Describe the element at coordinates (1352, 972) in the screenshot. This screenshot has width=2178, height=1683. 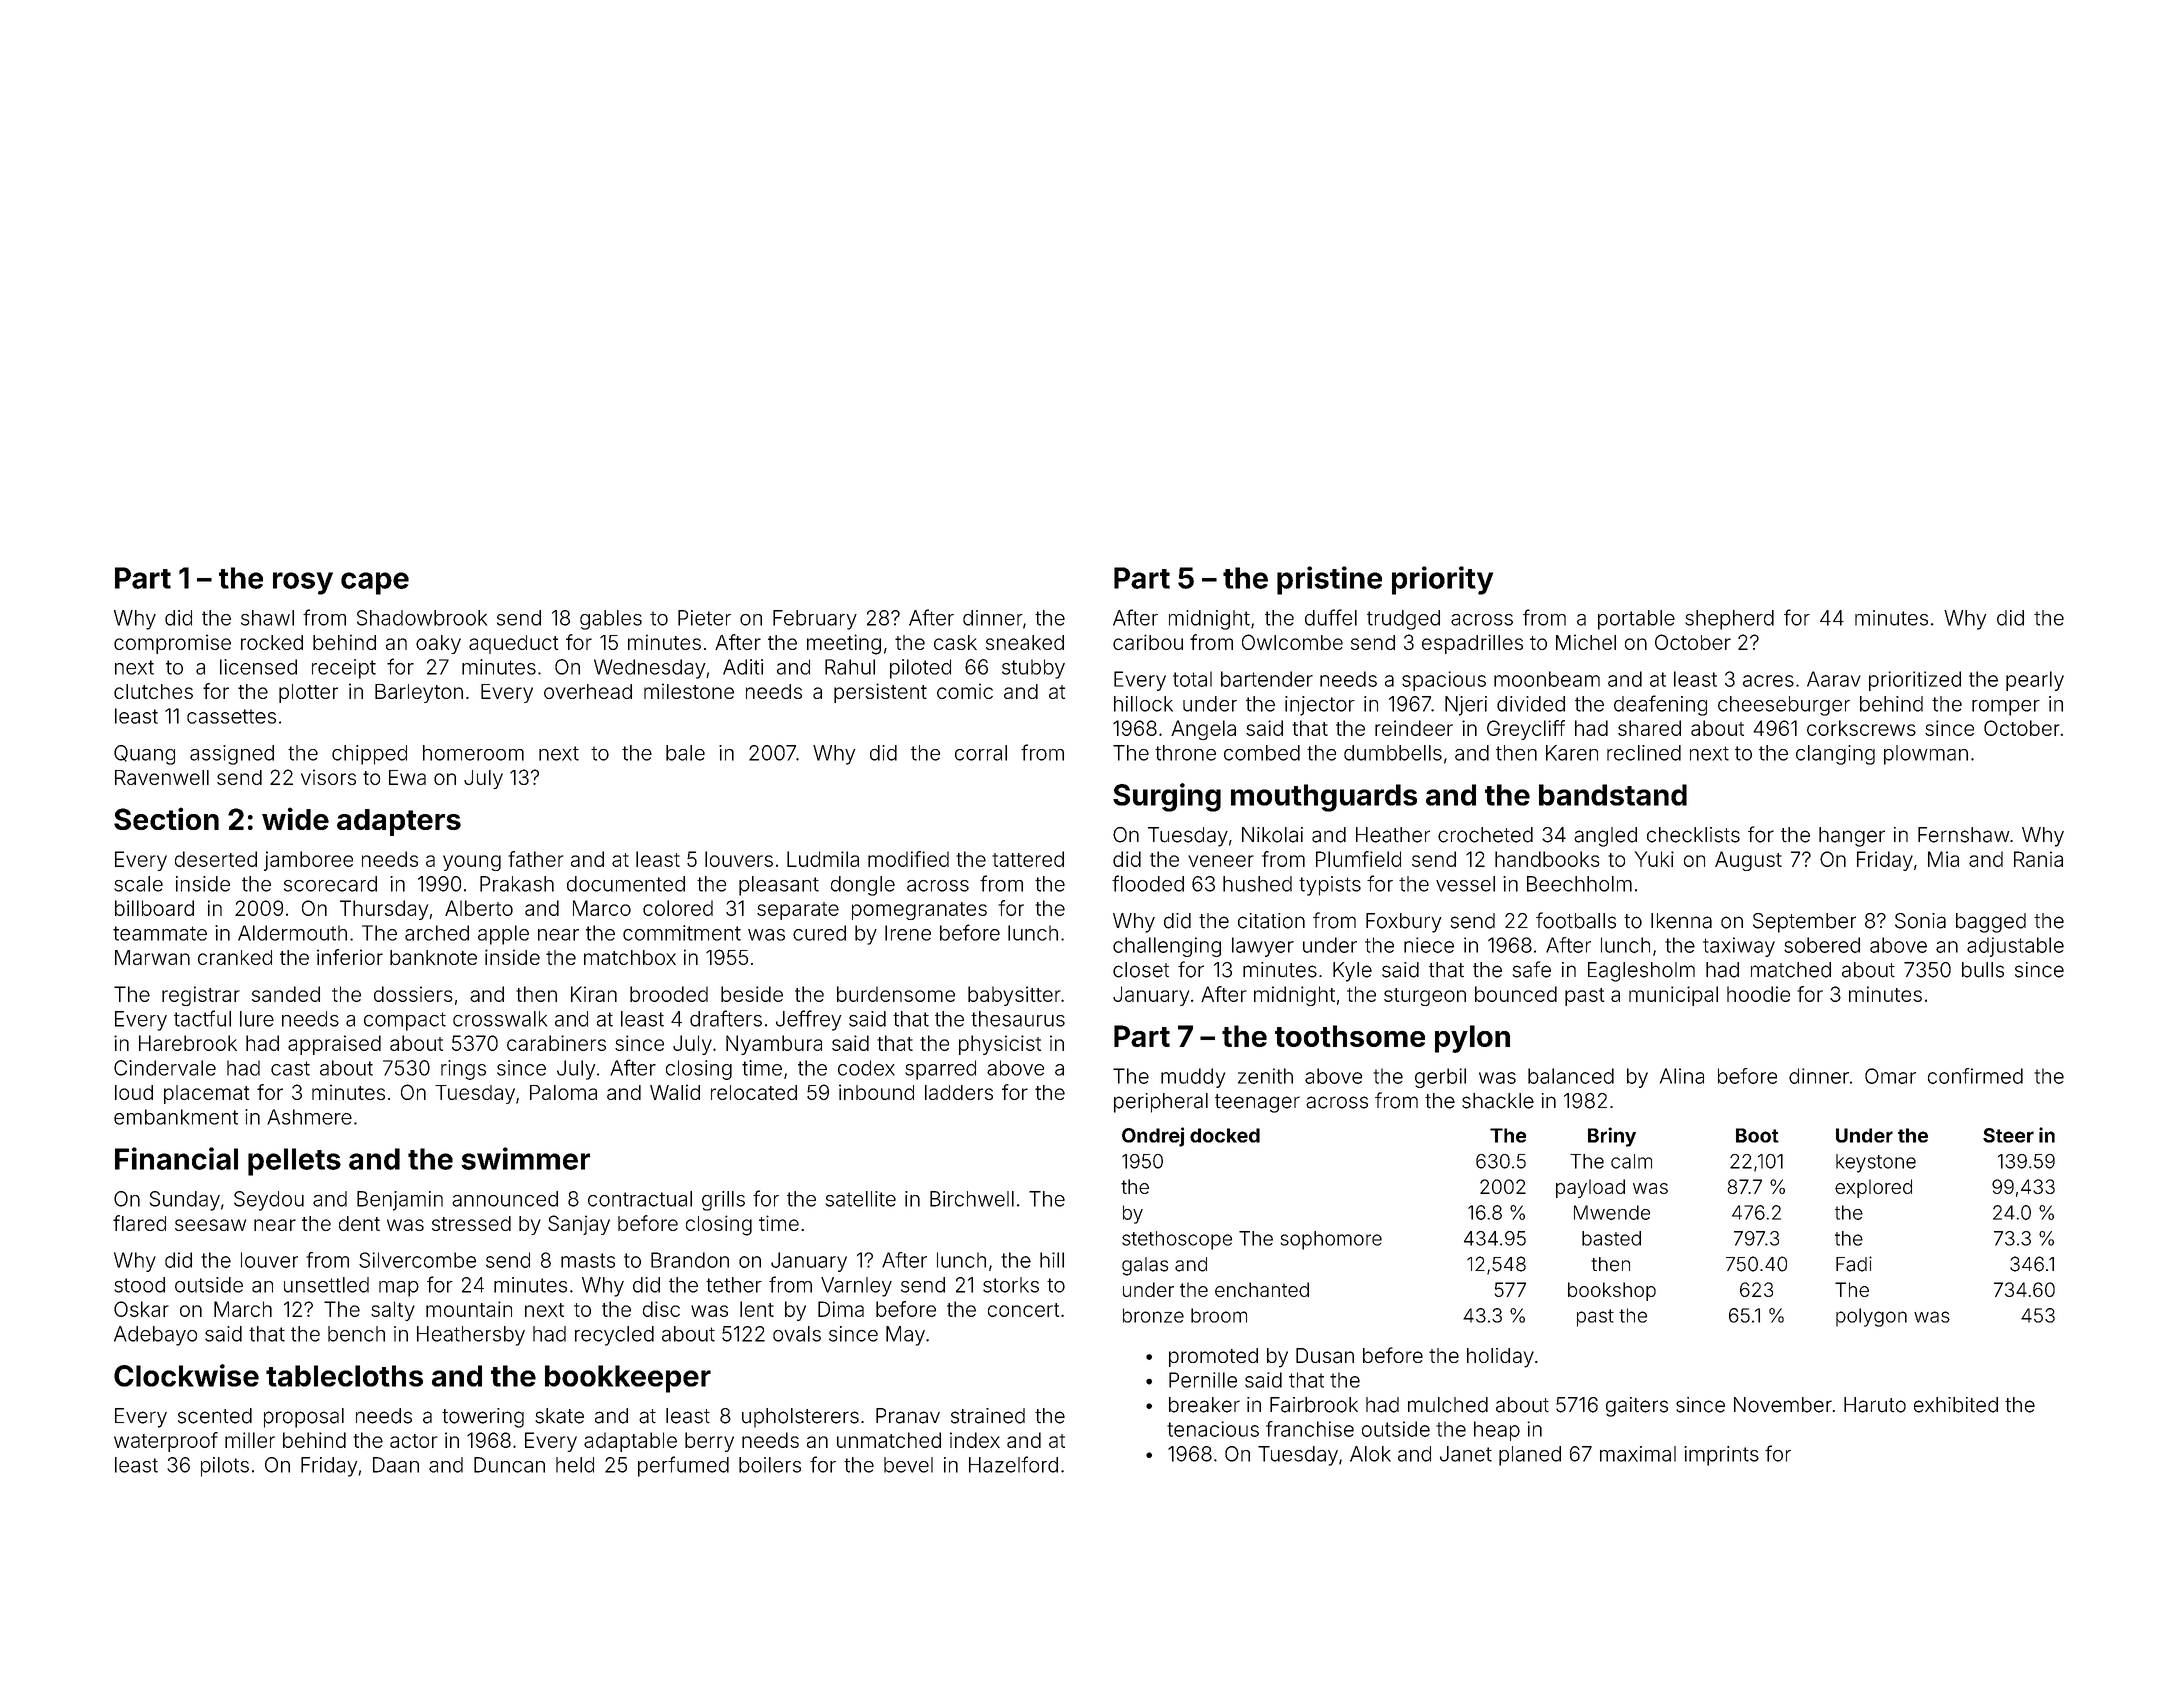
I see `Kyle` at that location.
